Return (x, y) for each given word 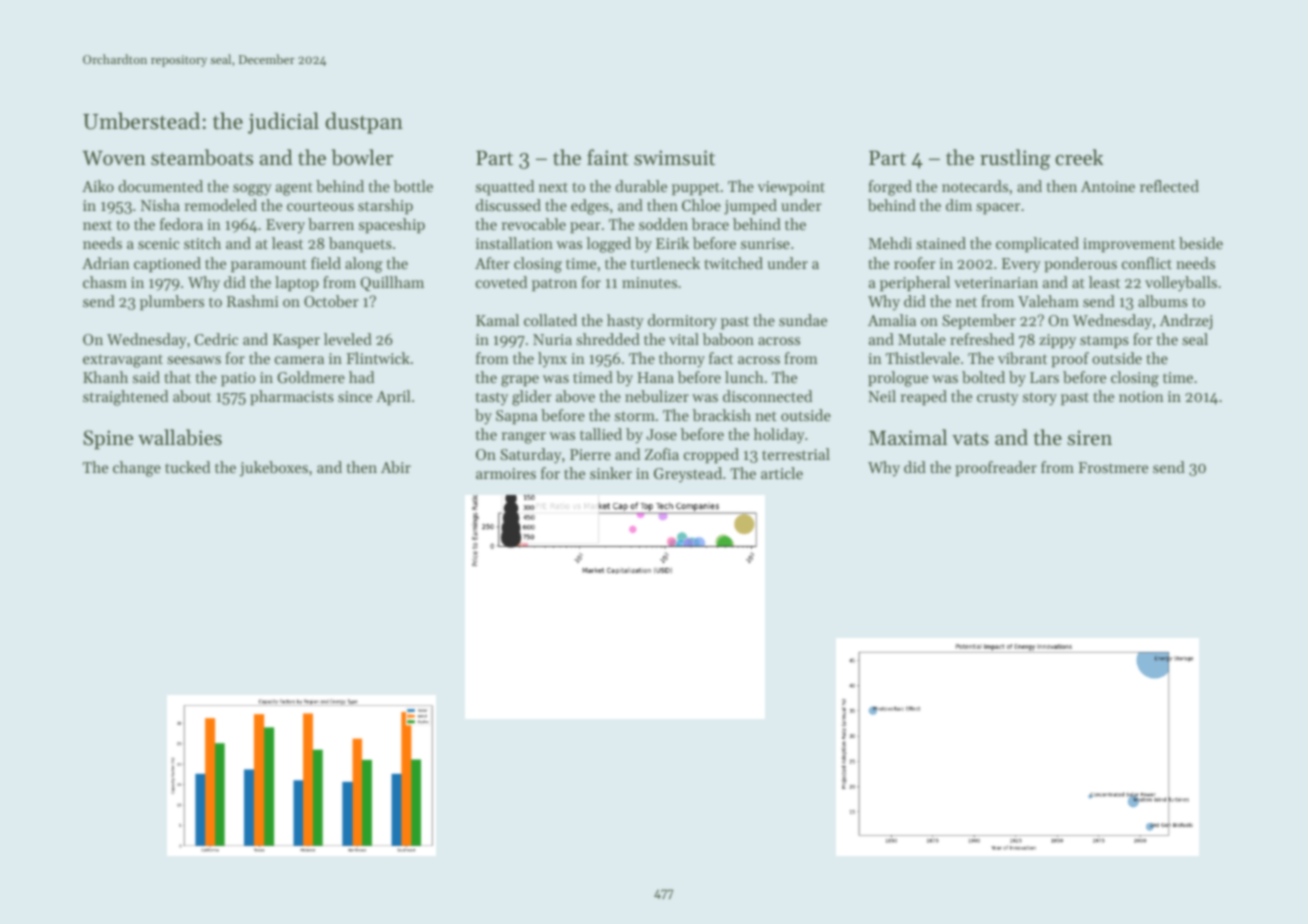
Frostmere (1113, 467)
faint (608, 157)
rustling (1015, 159)
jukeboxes (274, 469)
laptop (297, 283)
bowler (362, 157)
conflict (1147, 263)
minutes (649, 282)
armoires (506, 473)
